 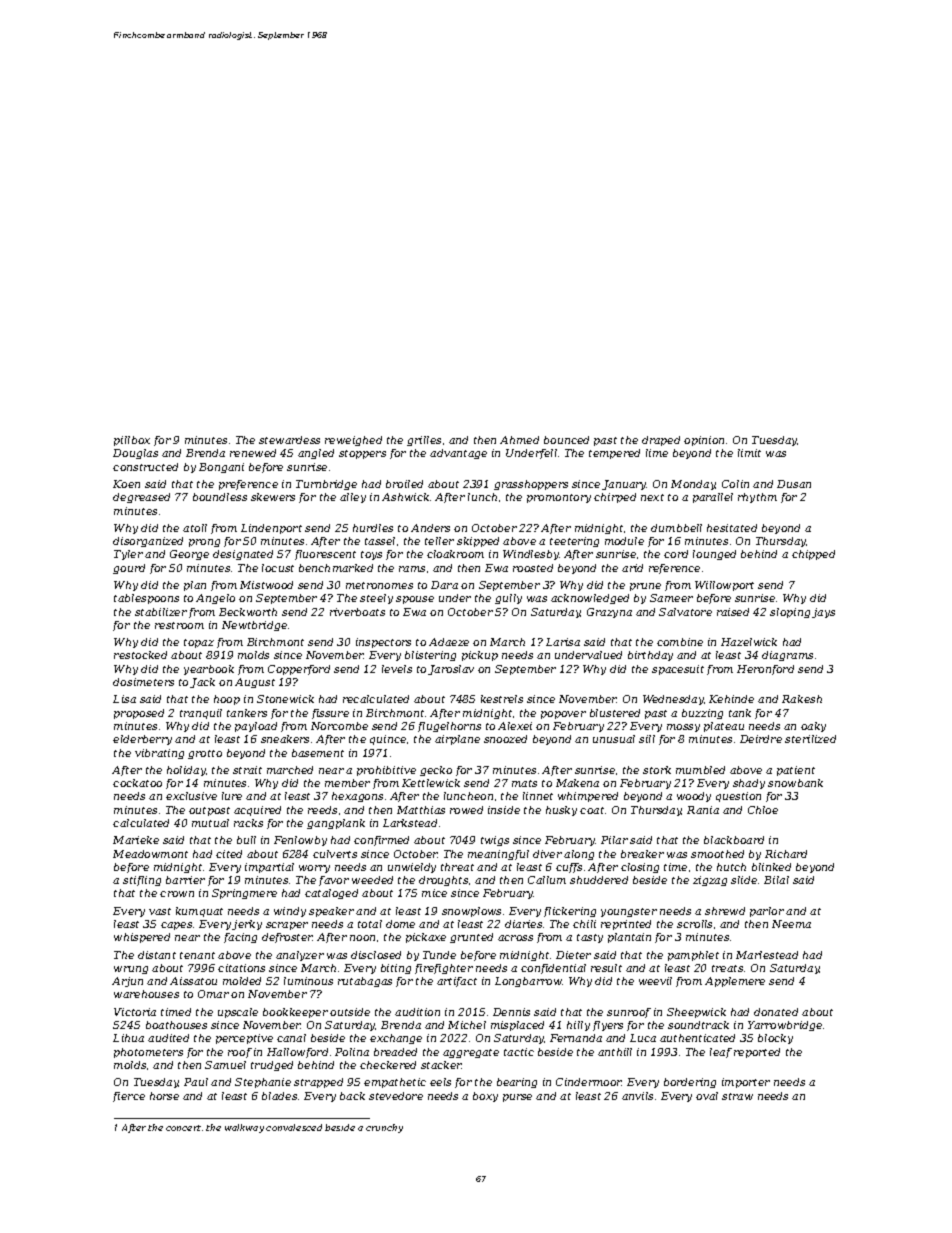 What do you see at coordinates (325, 555) in the document?
I see `fluorescent` at bounding box center [325, 555].
